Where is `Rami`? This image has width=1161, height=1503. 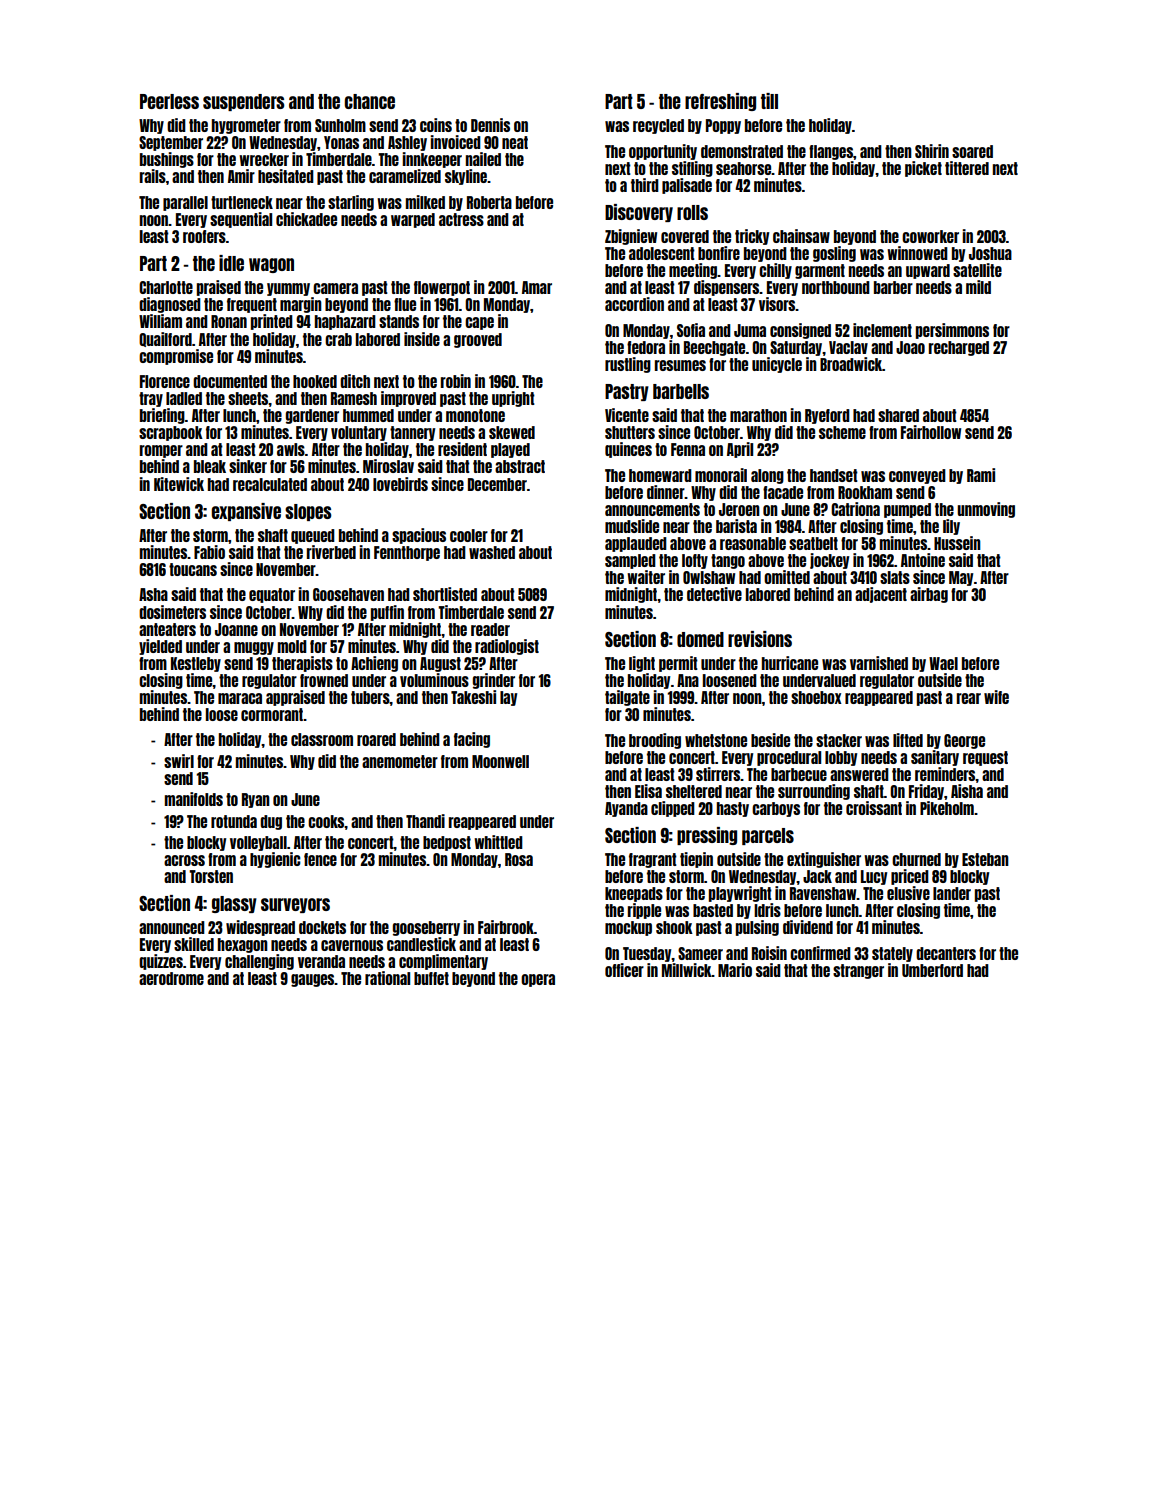
Rami is located at coordinates (981, 475).
